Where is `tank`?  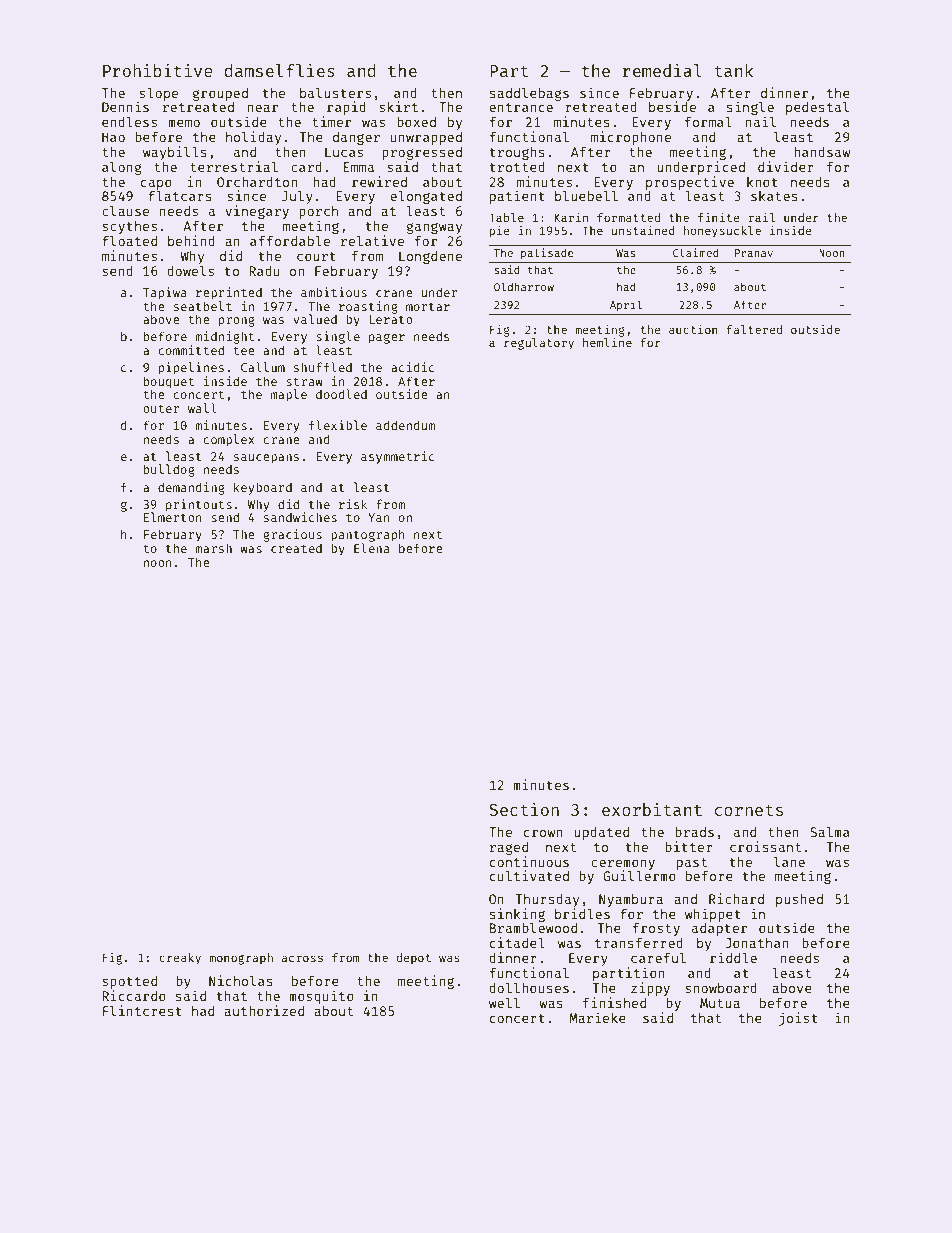
tank is located at coordinates (734, 70).
